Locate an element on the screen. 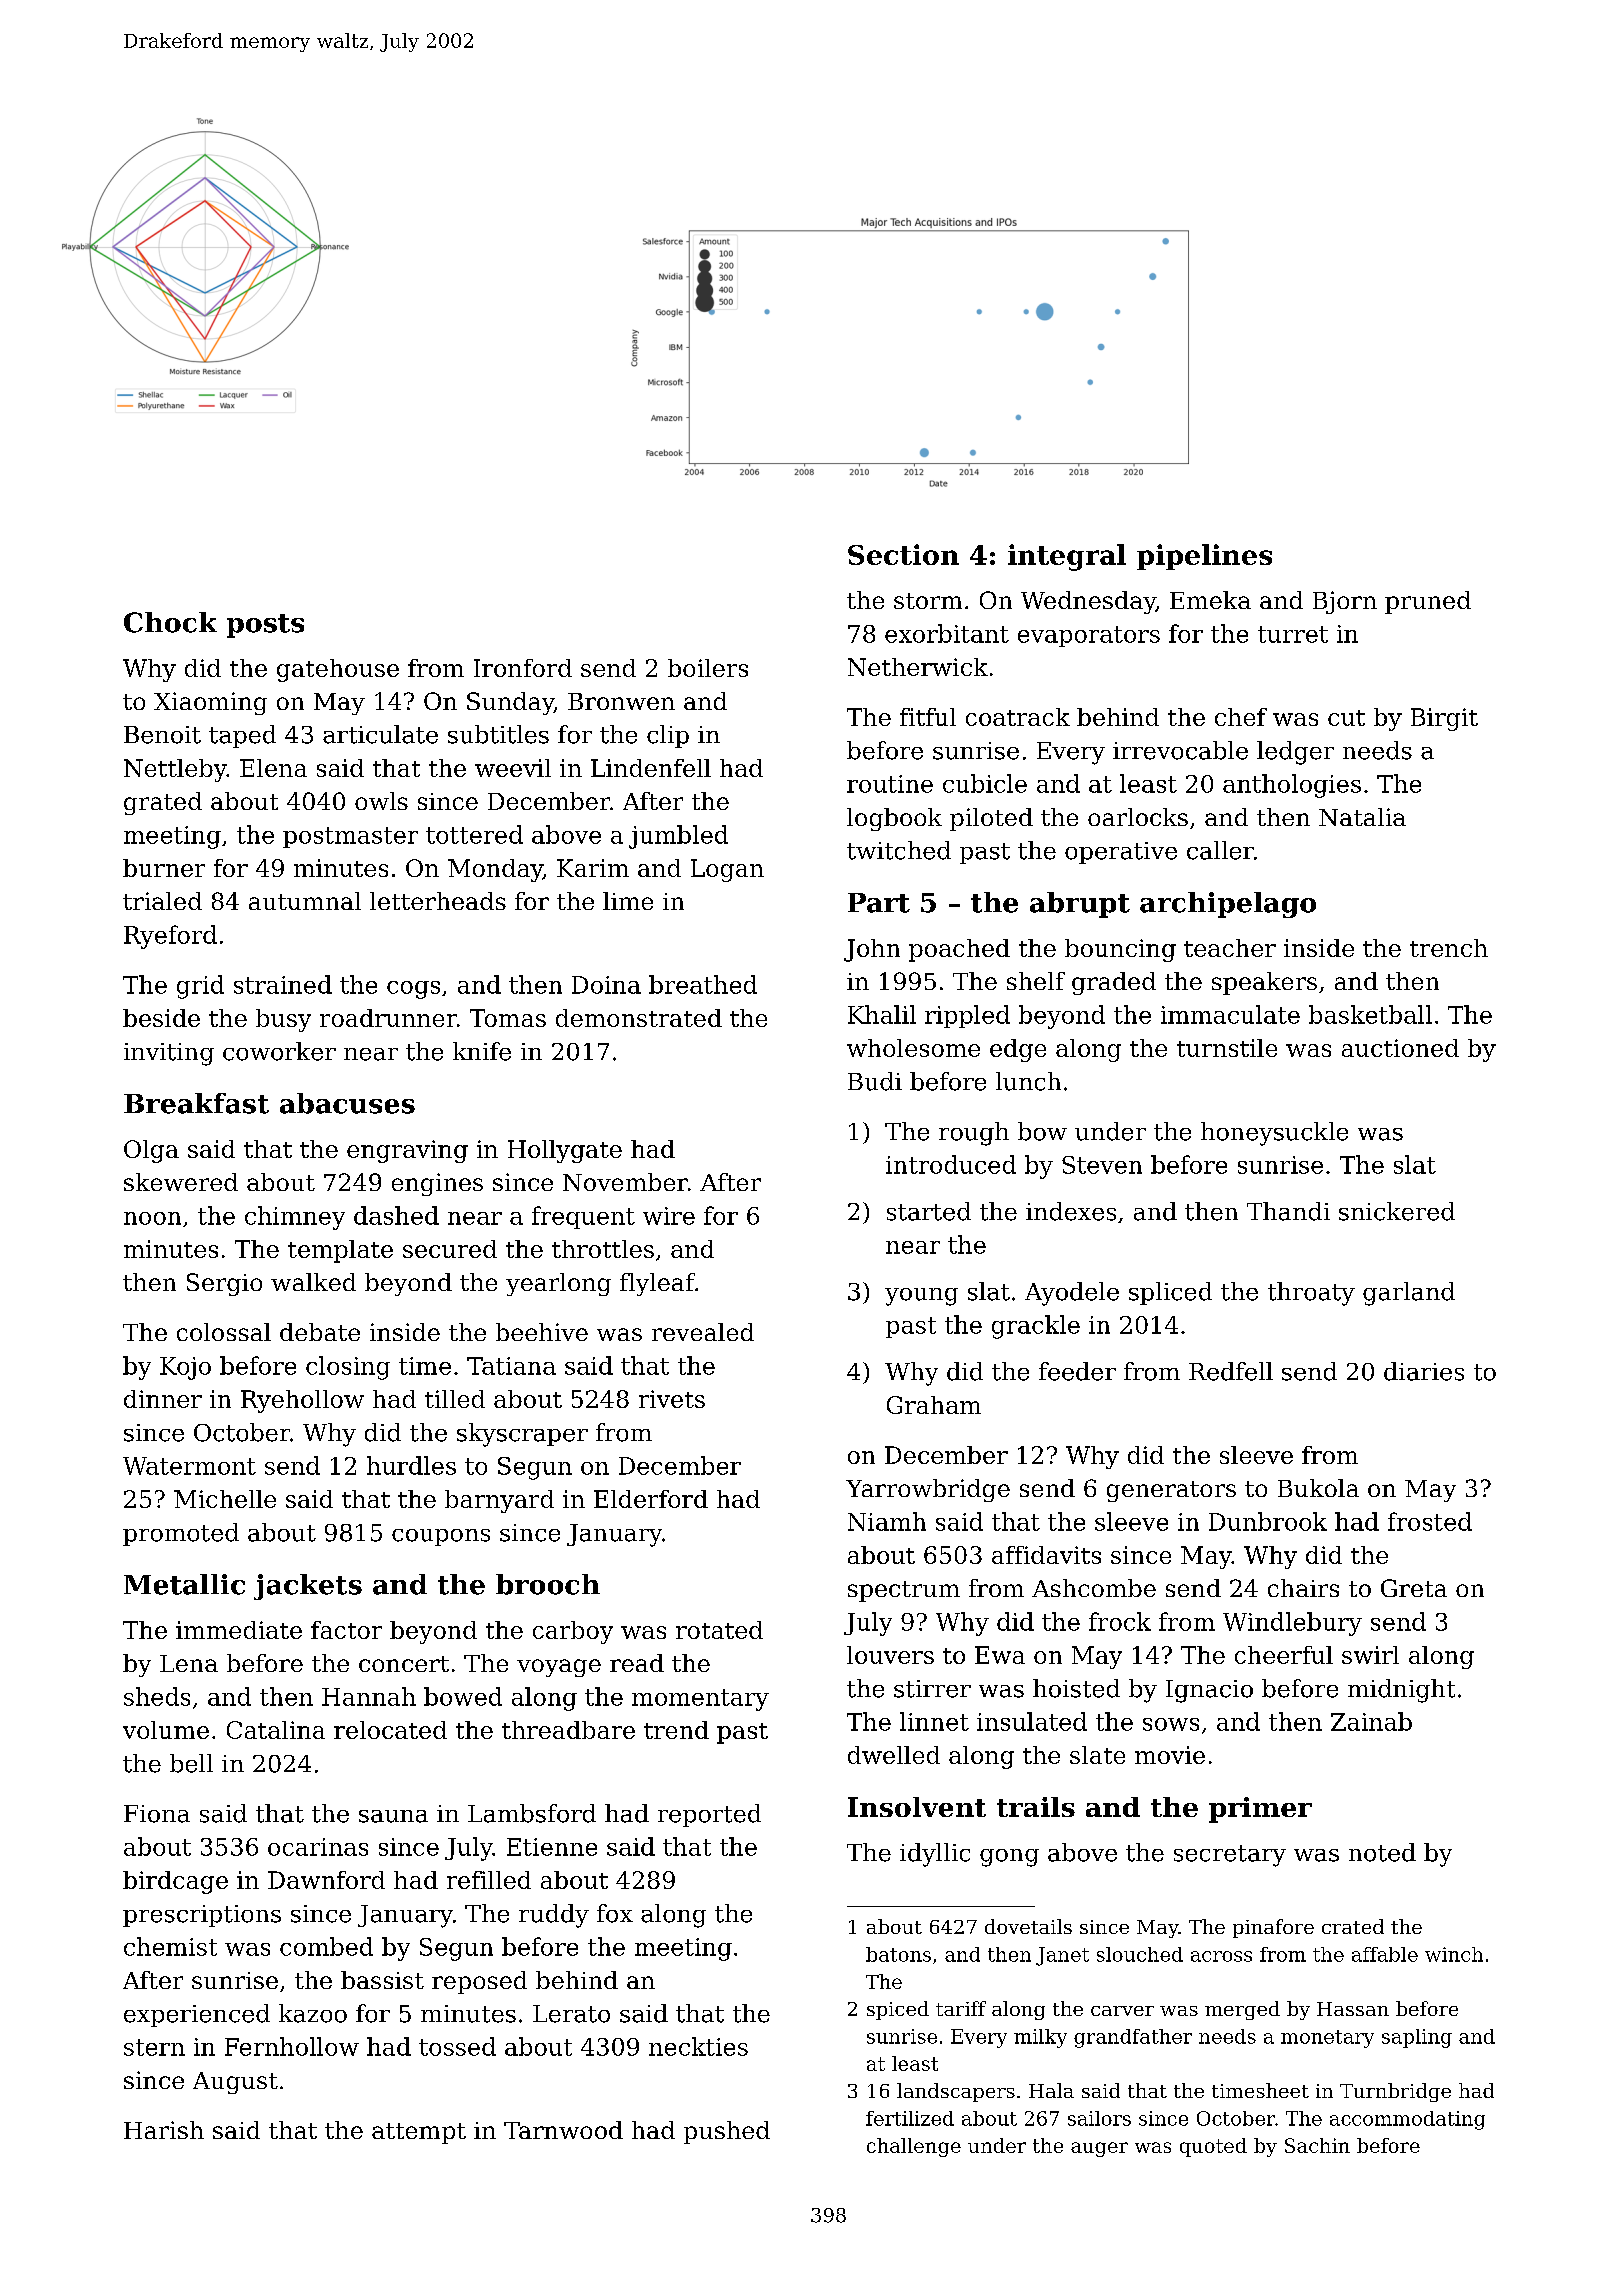 This screenshot has width=1620, height=2292. anthologies is located at coordinates (1292, 786).
